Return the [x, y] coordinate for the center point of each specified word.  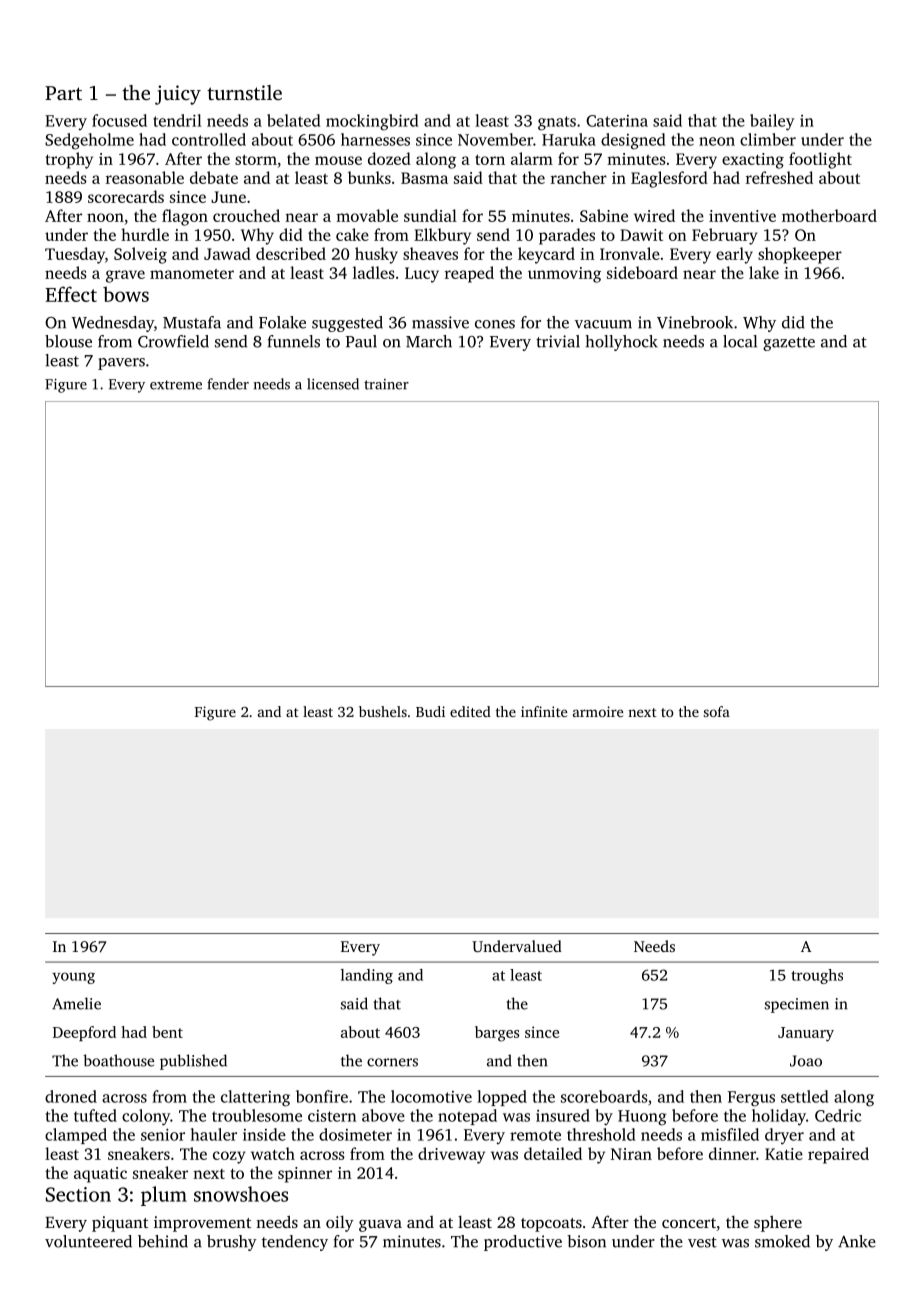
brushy [232, 1243]
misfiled [730, 1134]
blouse [68, 341]
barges [497, 1034]
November [495, 139]
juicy [178, 95]
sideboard [642, 272]
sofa [717, 711]
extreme [176, 385]
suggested [347, 324]
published [193, 1062]
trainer [386, 384]
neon [717, 141]
